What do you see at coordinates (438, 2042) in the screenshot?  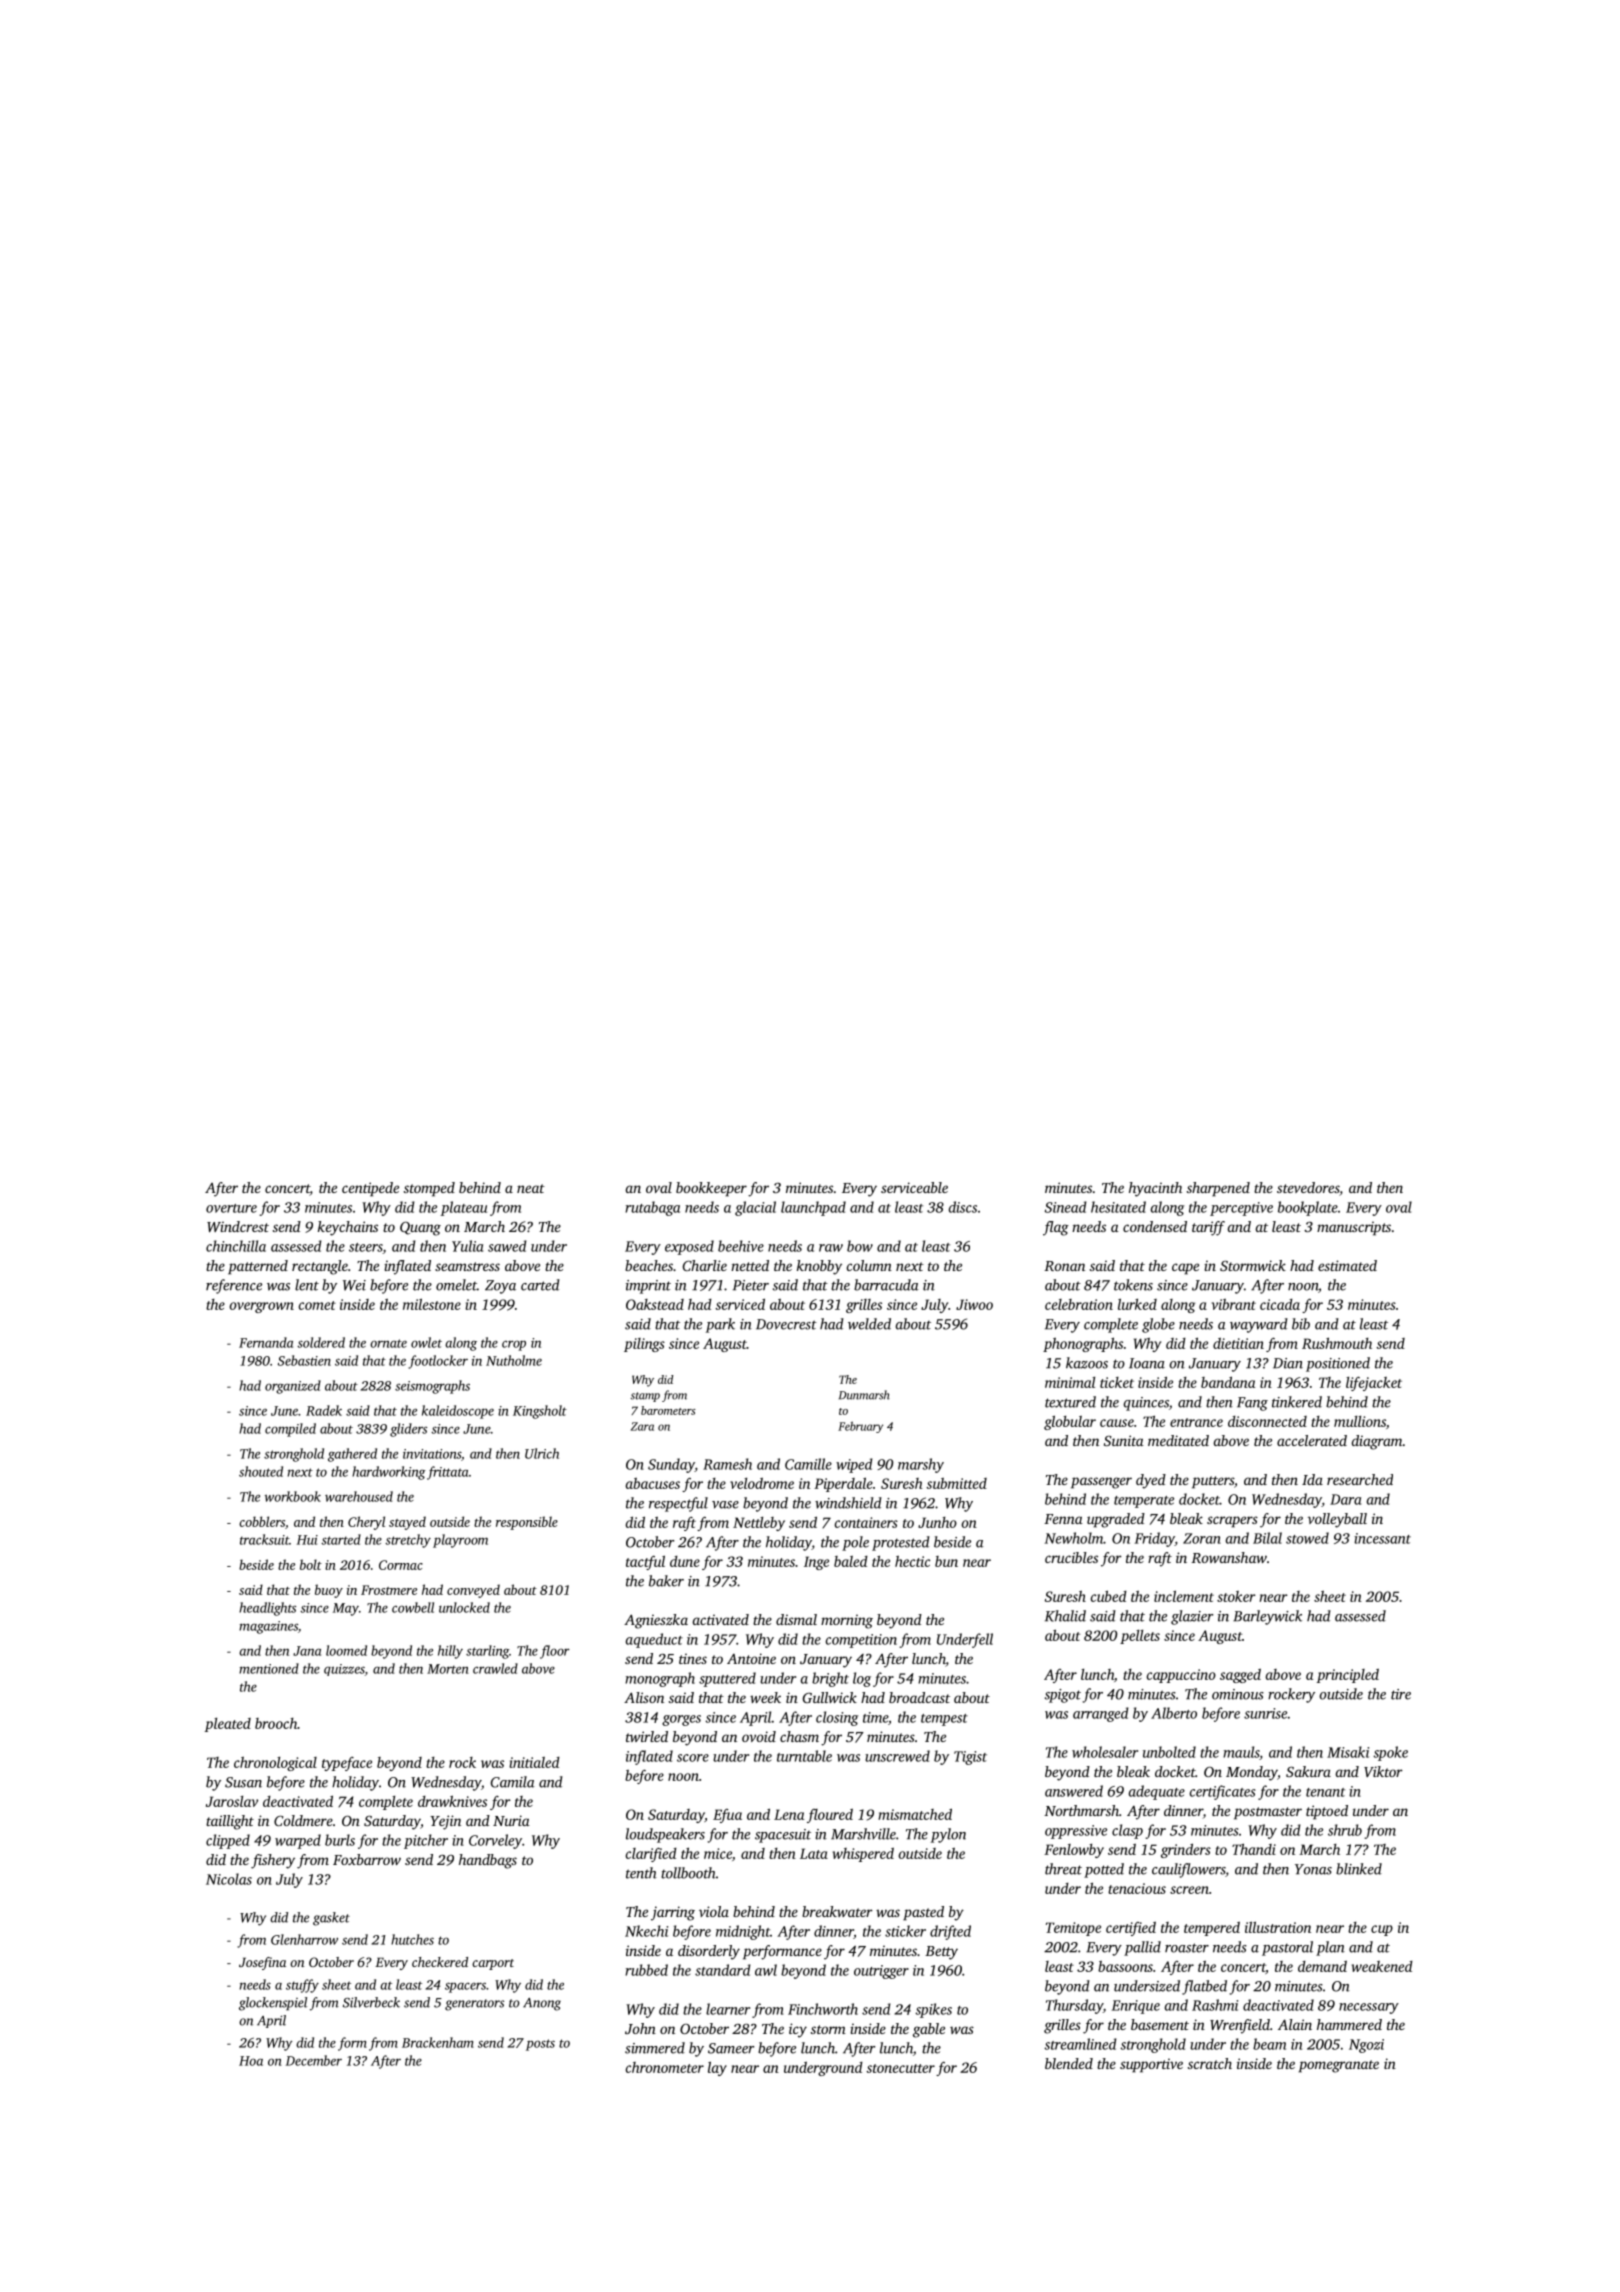 I see `Brackenham` at bounding box center [438, 2042].
